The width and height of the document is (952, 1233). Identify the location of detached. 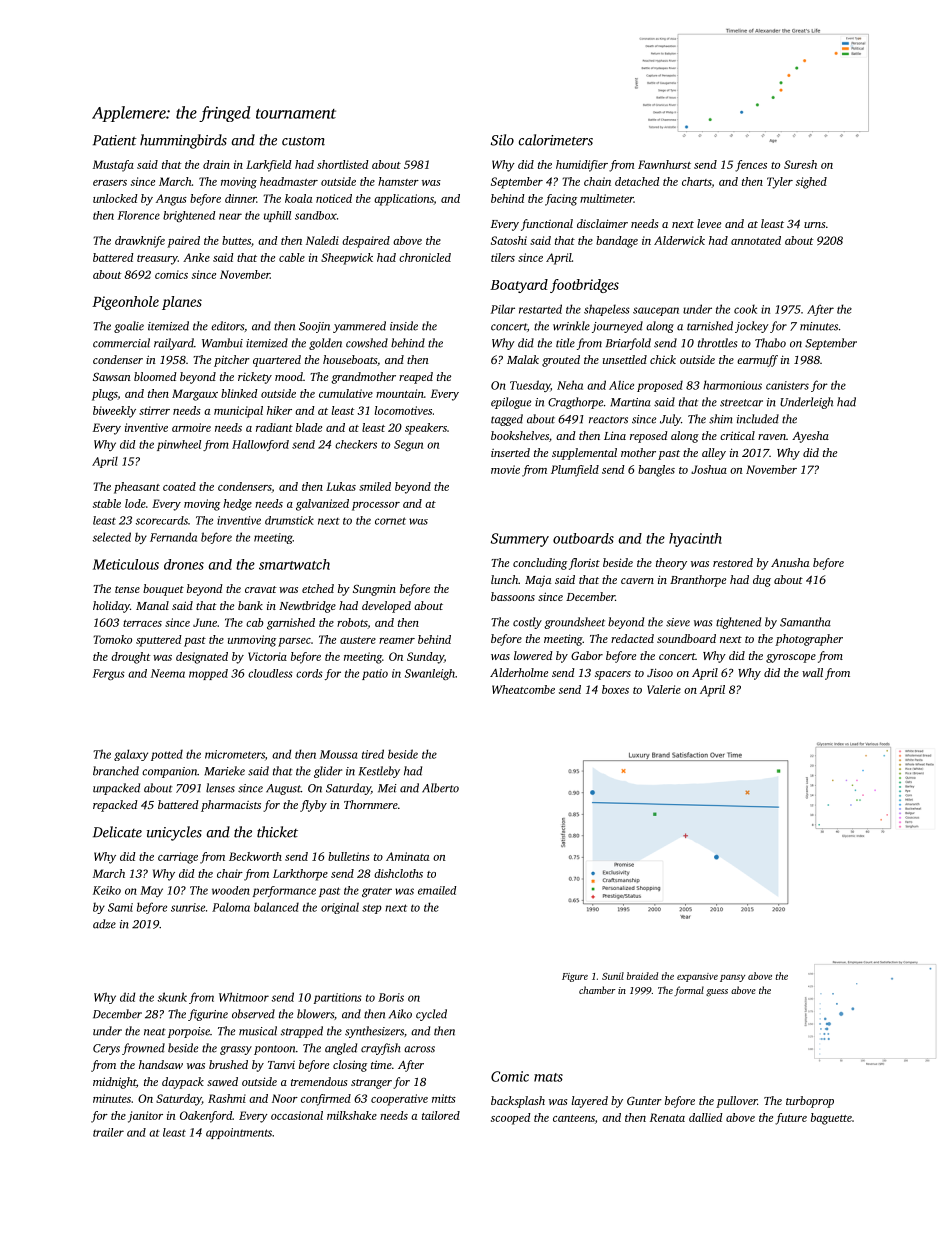
(637, 181).
